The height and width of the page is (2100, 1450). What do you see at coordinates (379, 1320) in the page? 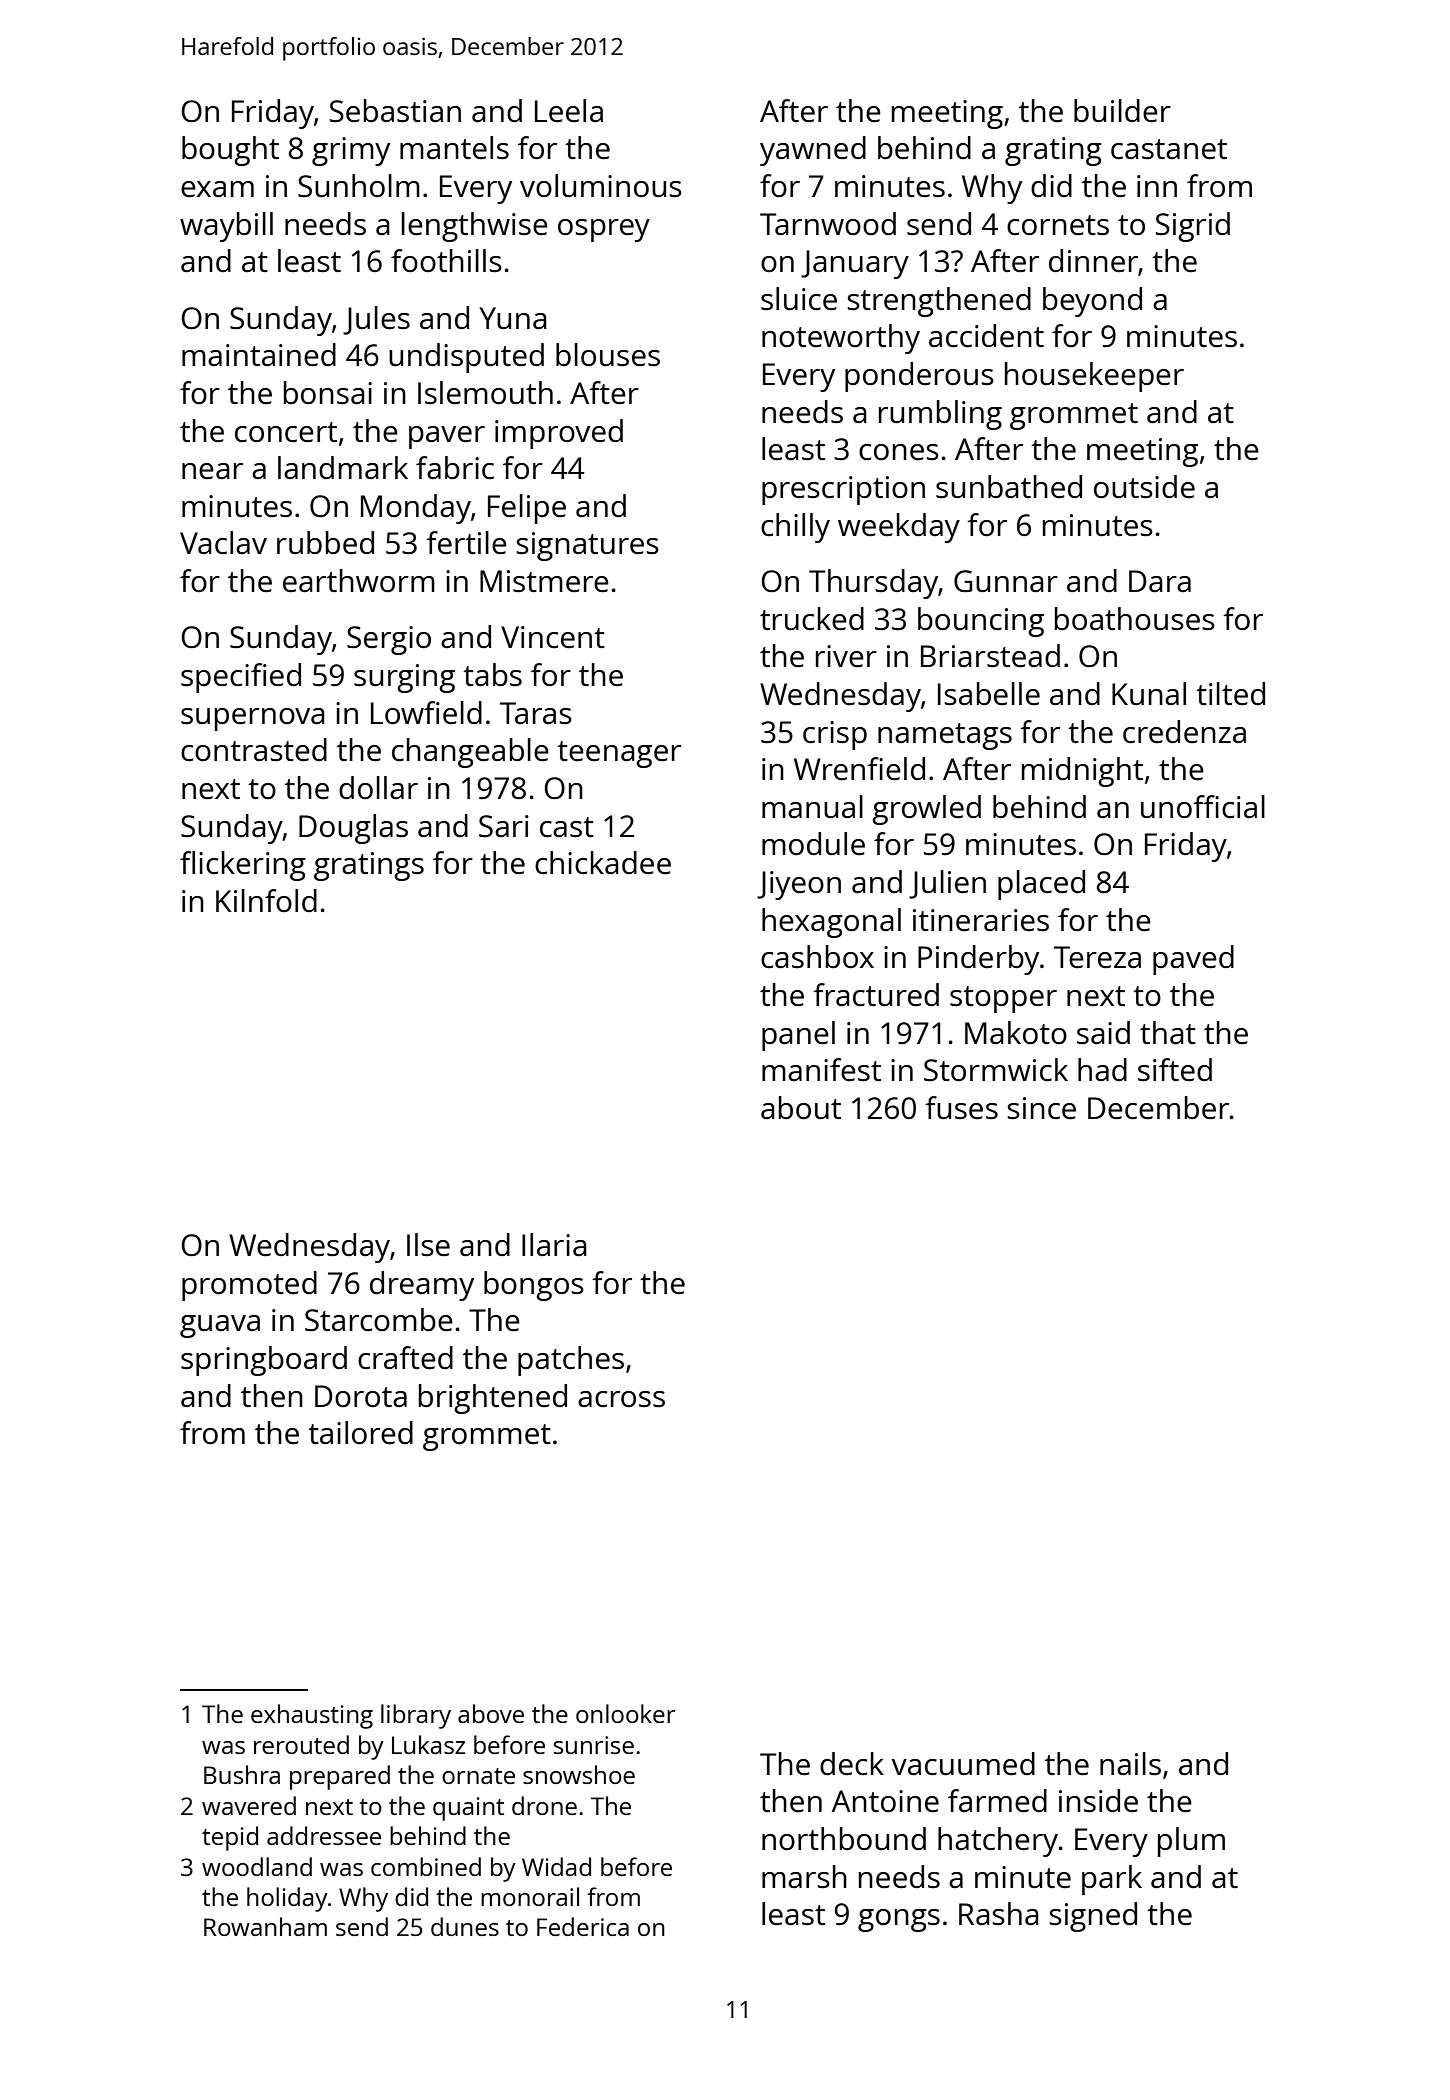
I see `Starcombe` at bounding box center [379, 1320].
